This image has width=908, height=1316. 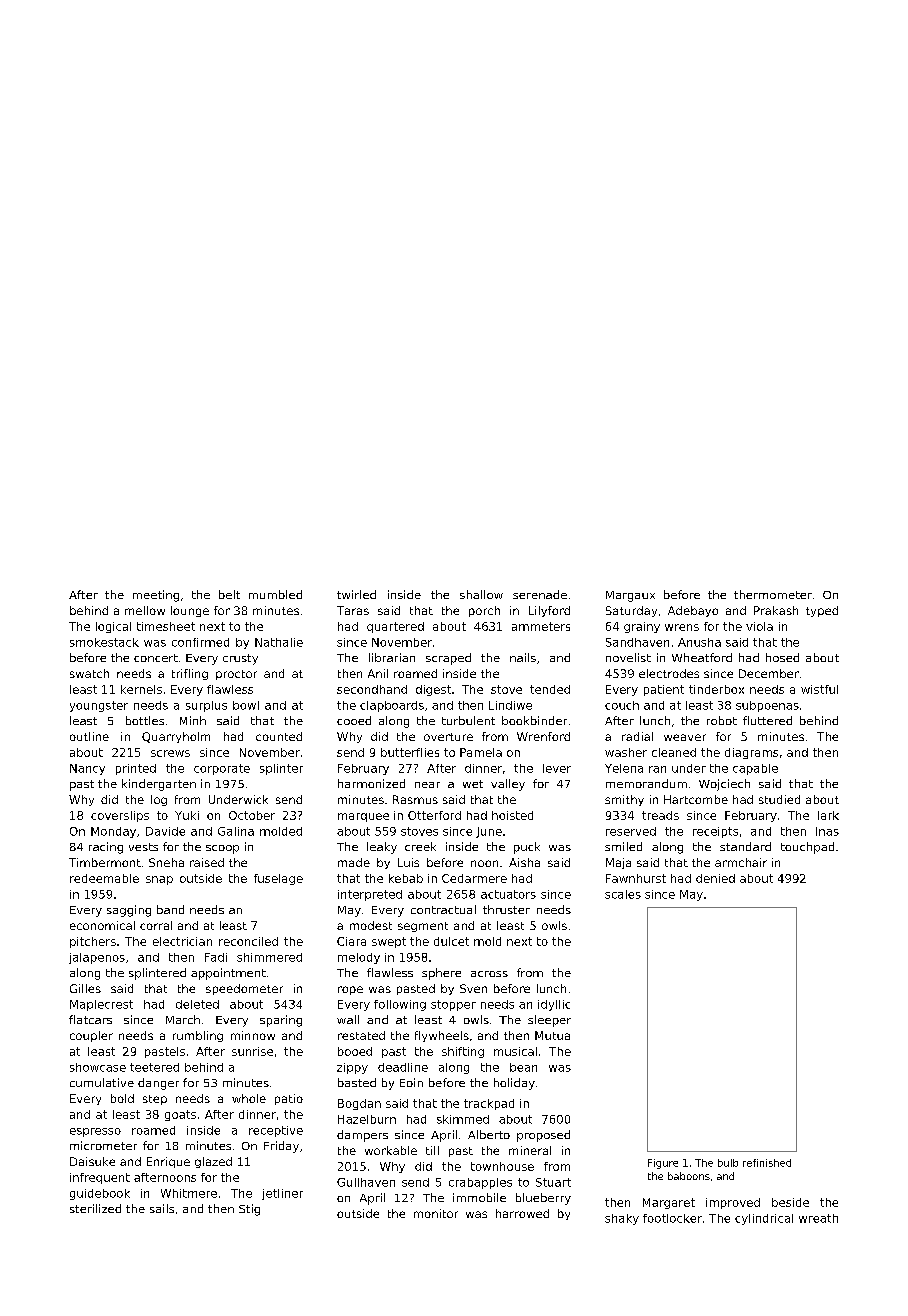 I want to click on Gilles, so click(x=85, y=988).
